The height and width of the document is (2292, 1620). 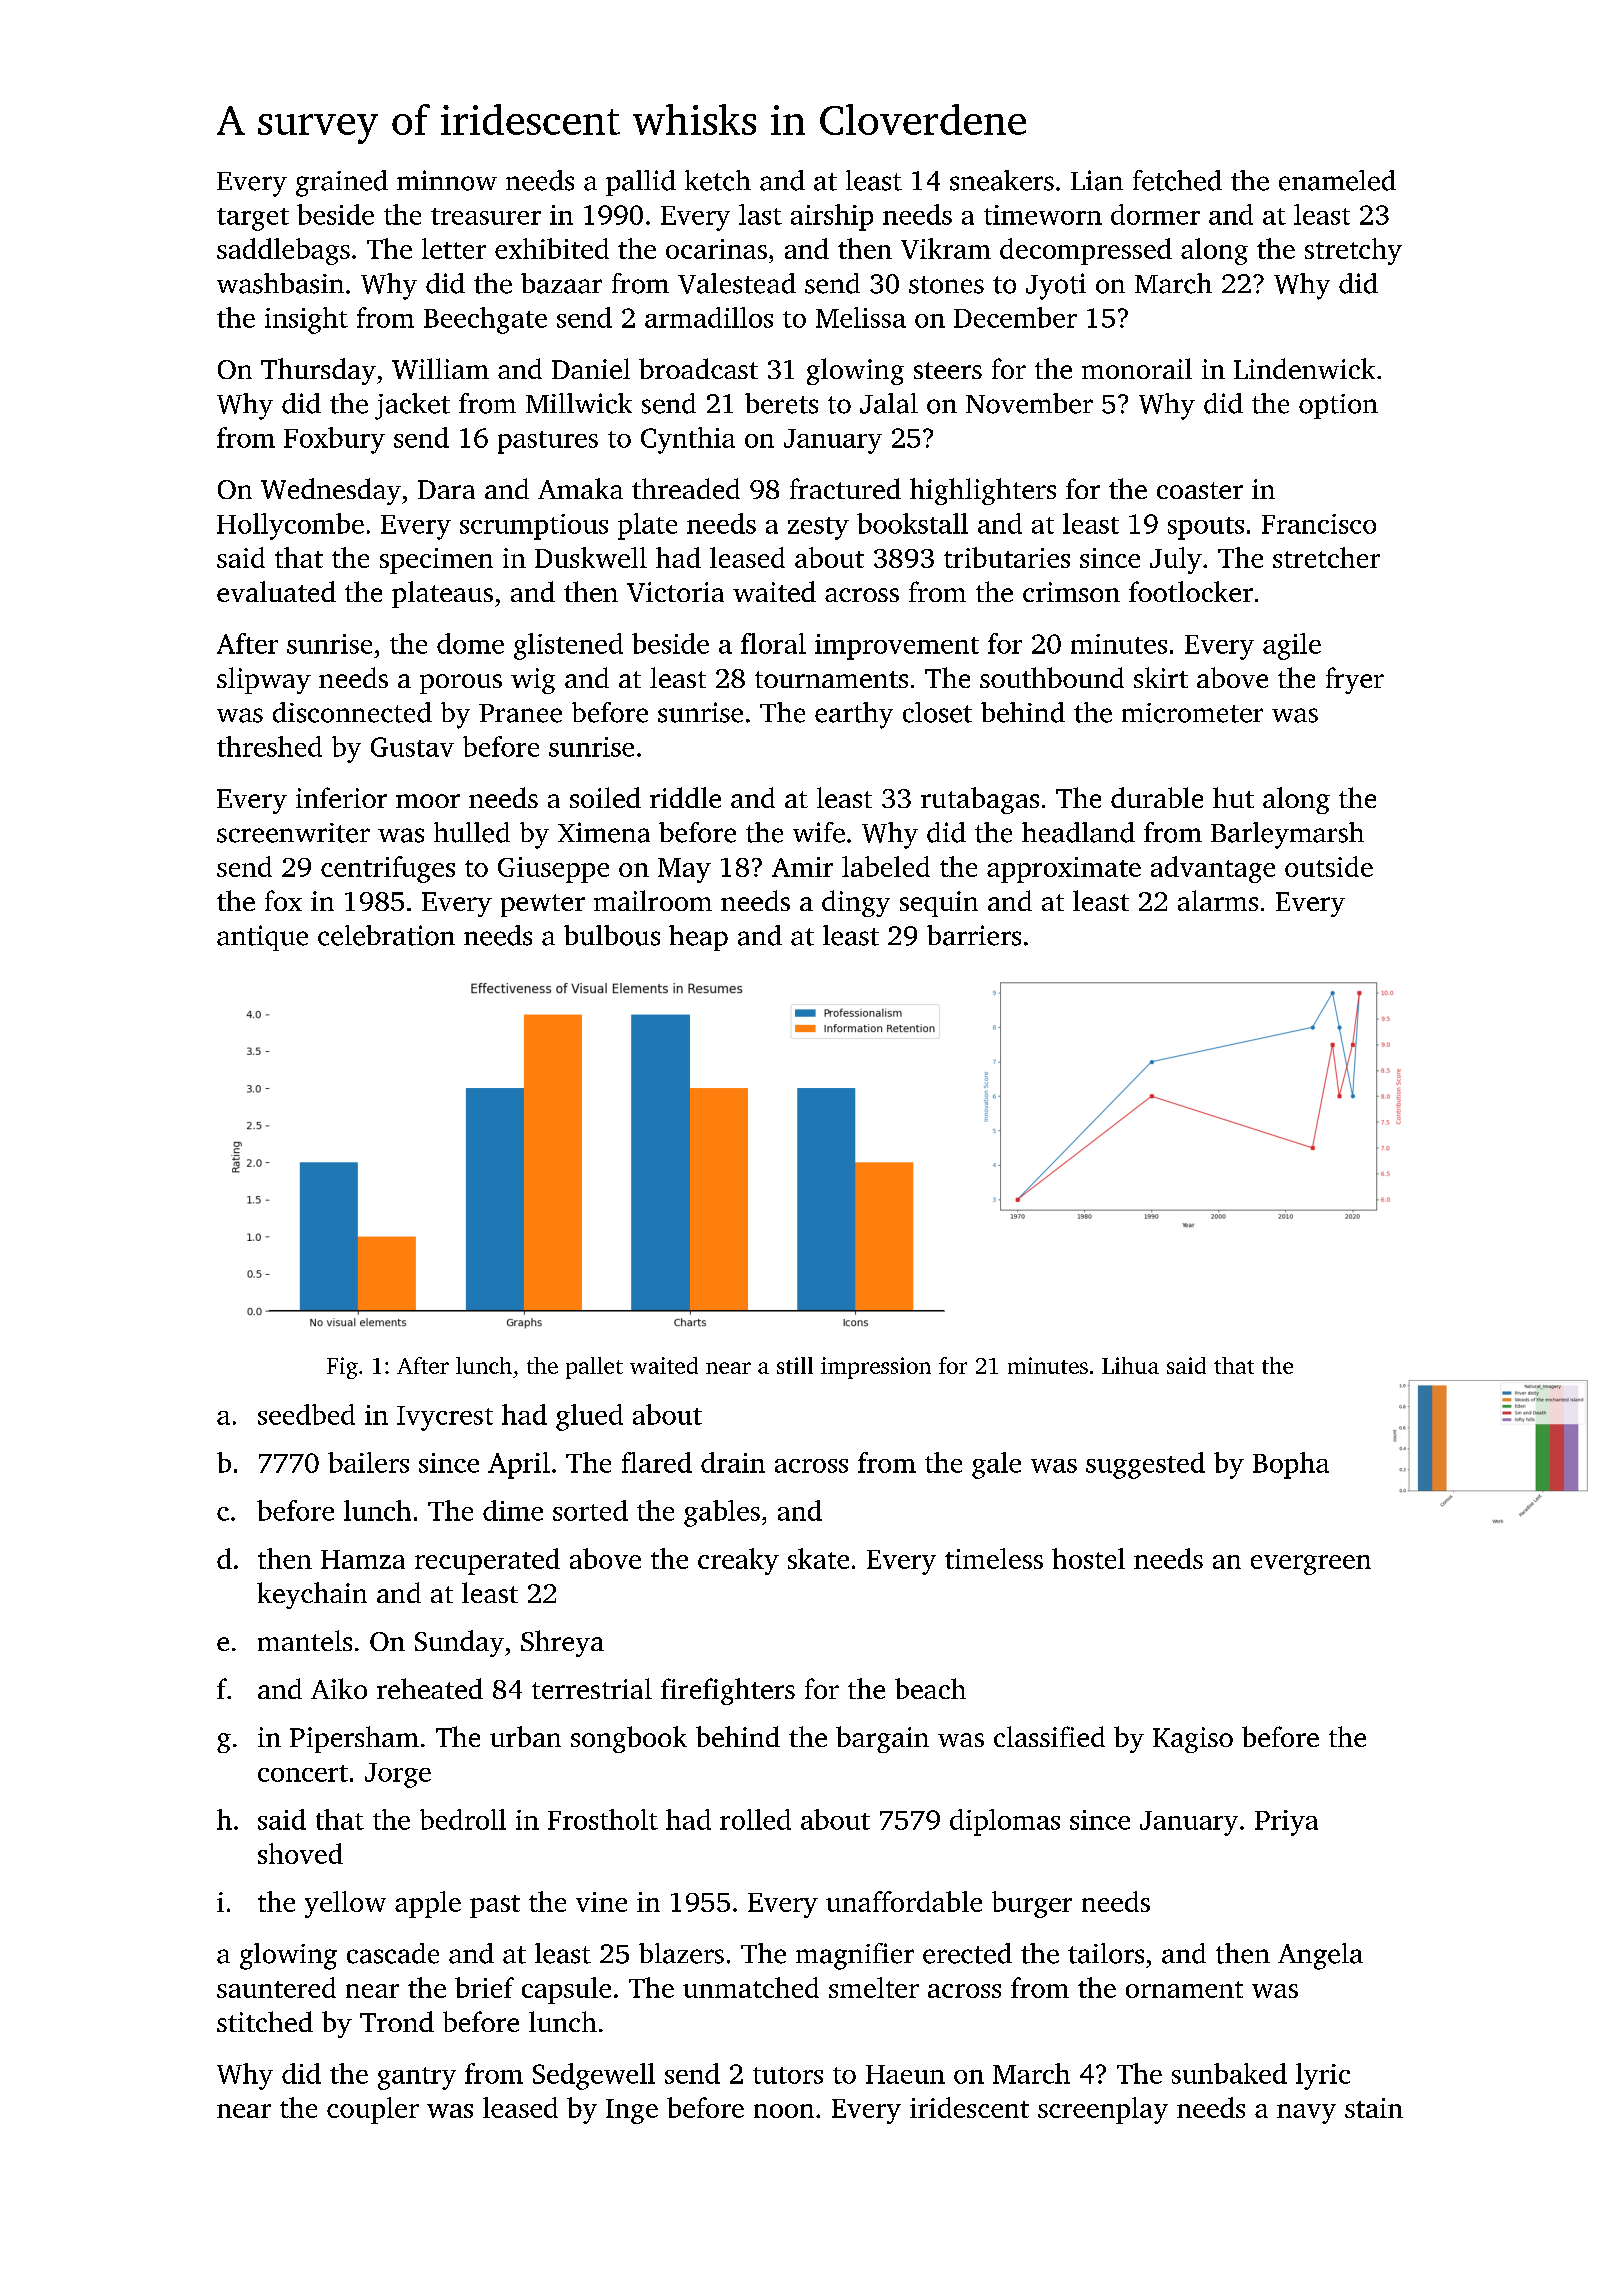 I want to click on urban, so click(x=525, y=1736).
